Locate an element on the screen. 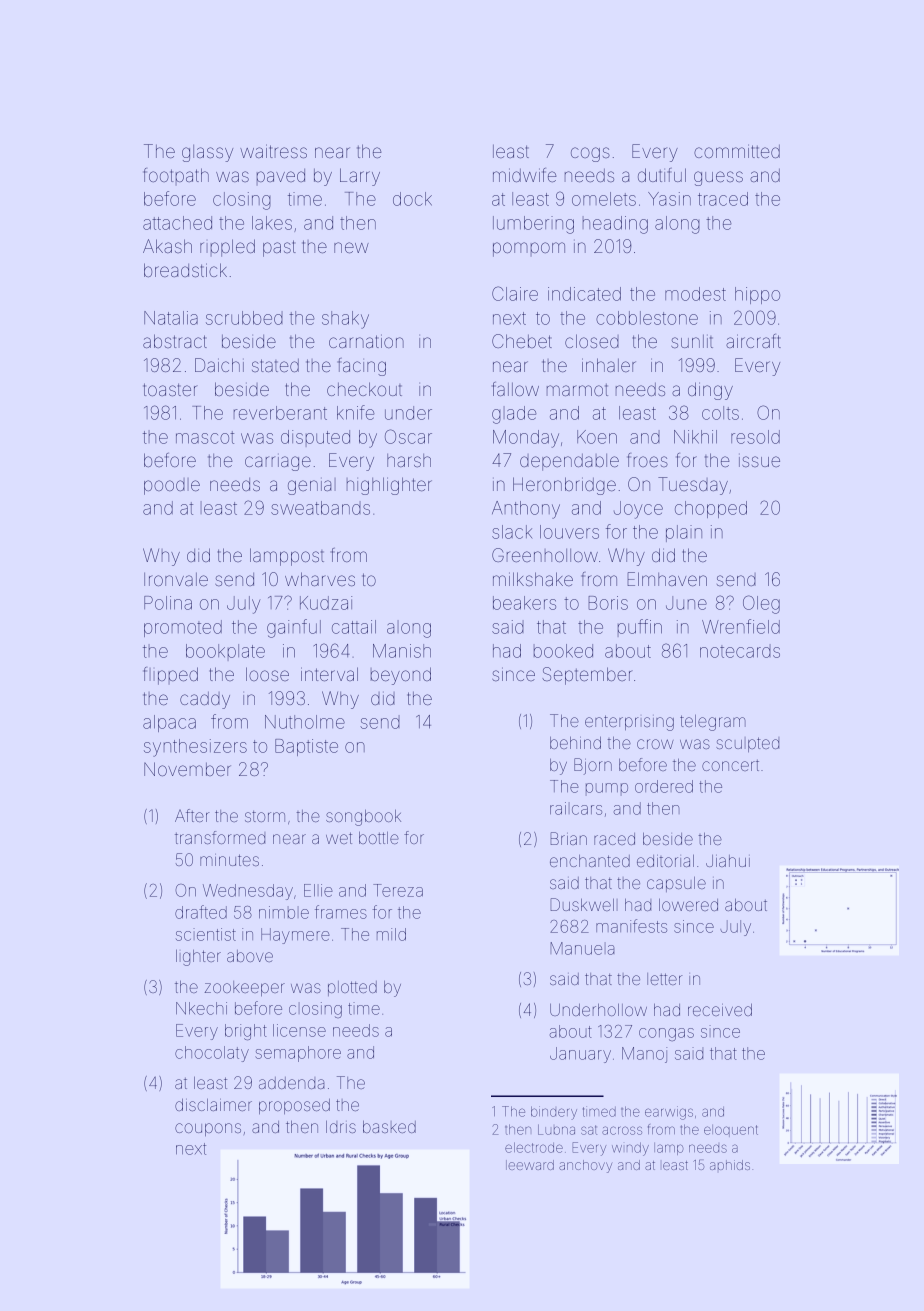 This screenshot has height=1311, width=924. booked is located at coordinates (563, 651).
